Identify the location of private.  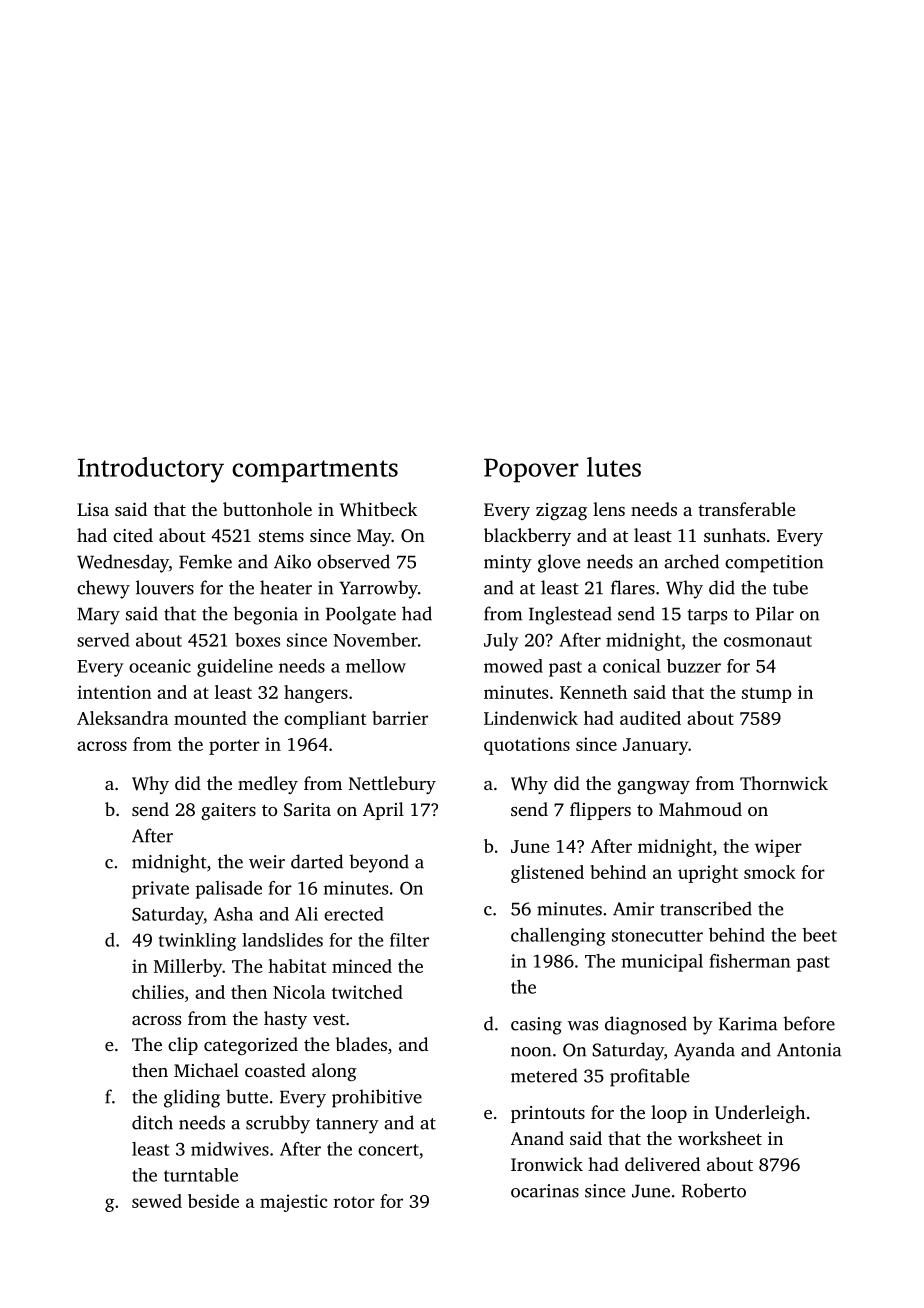
(160, 890).
